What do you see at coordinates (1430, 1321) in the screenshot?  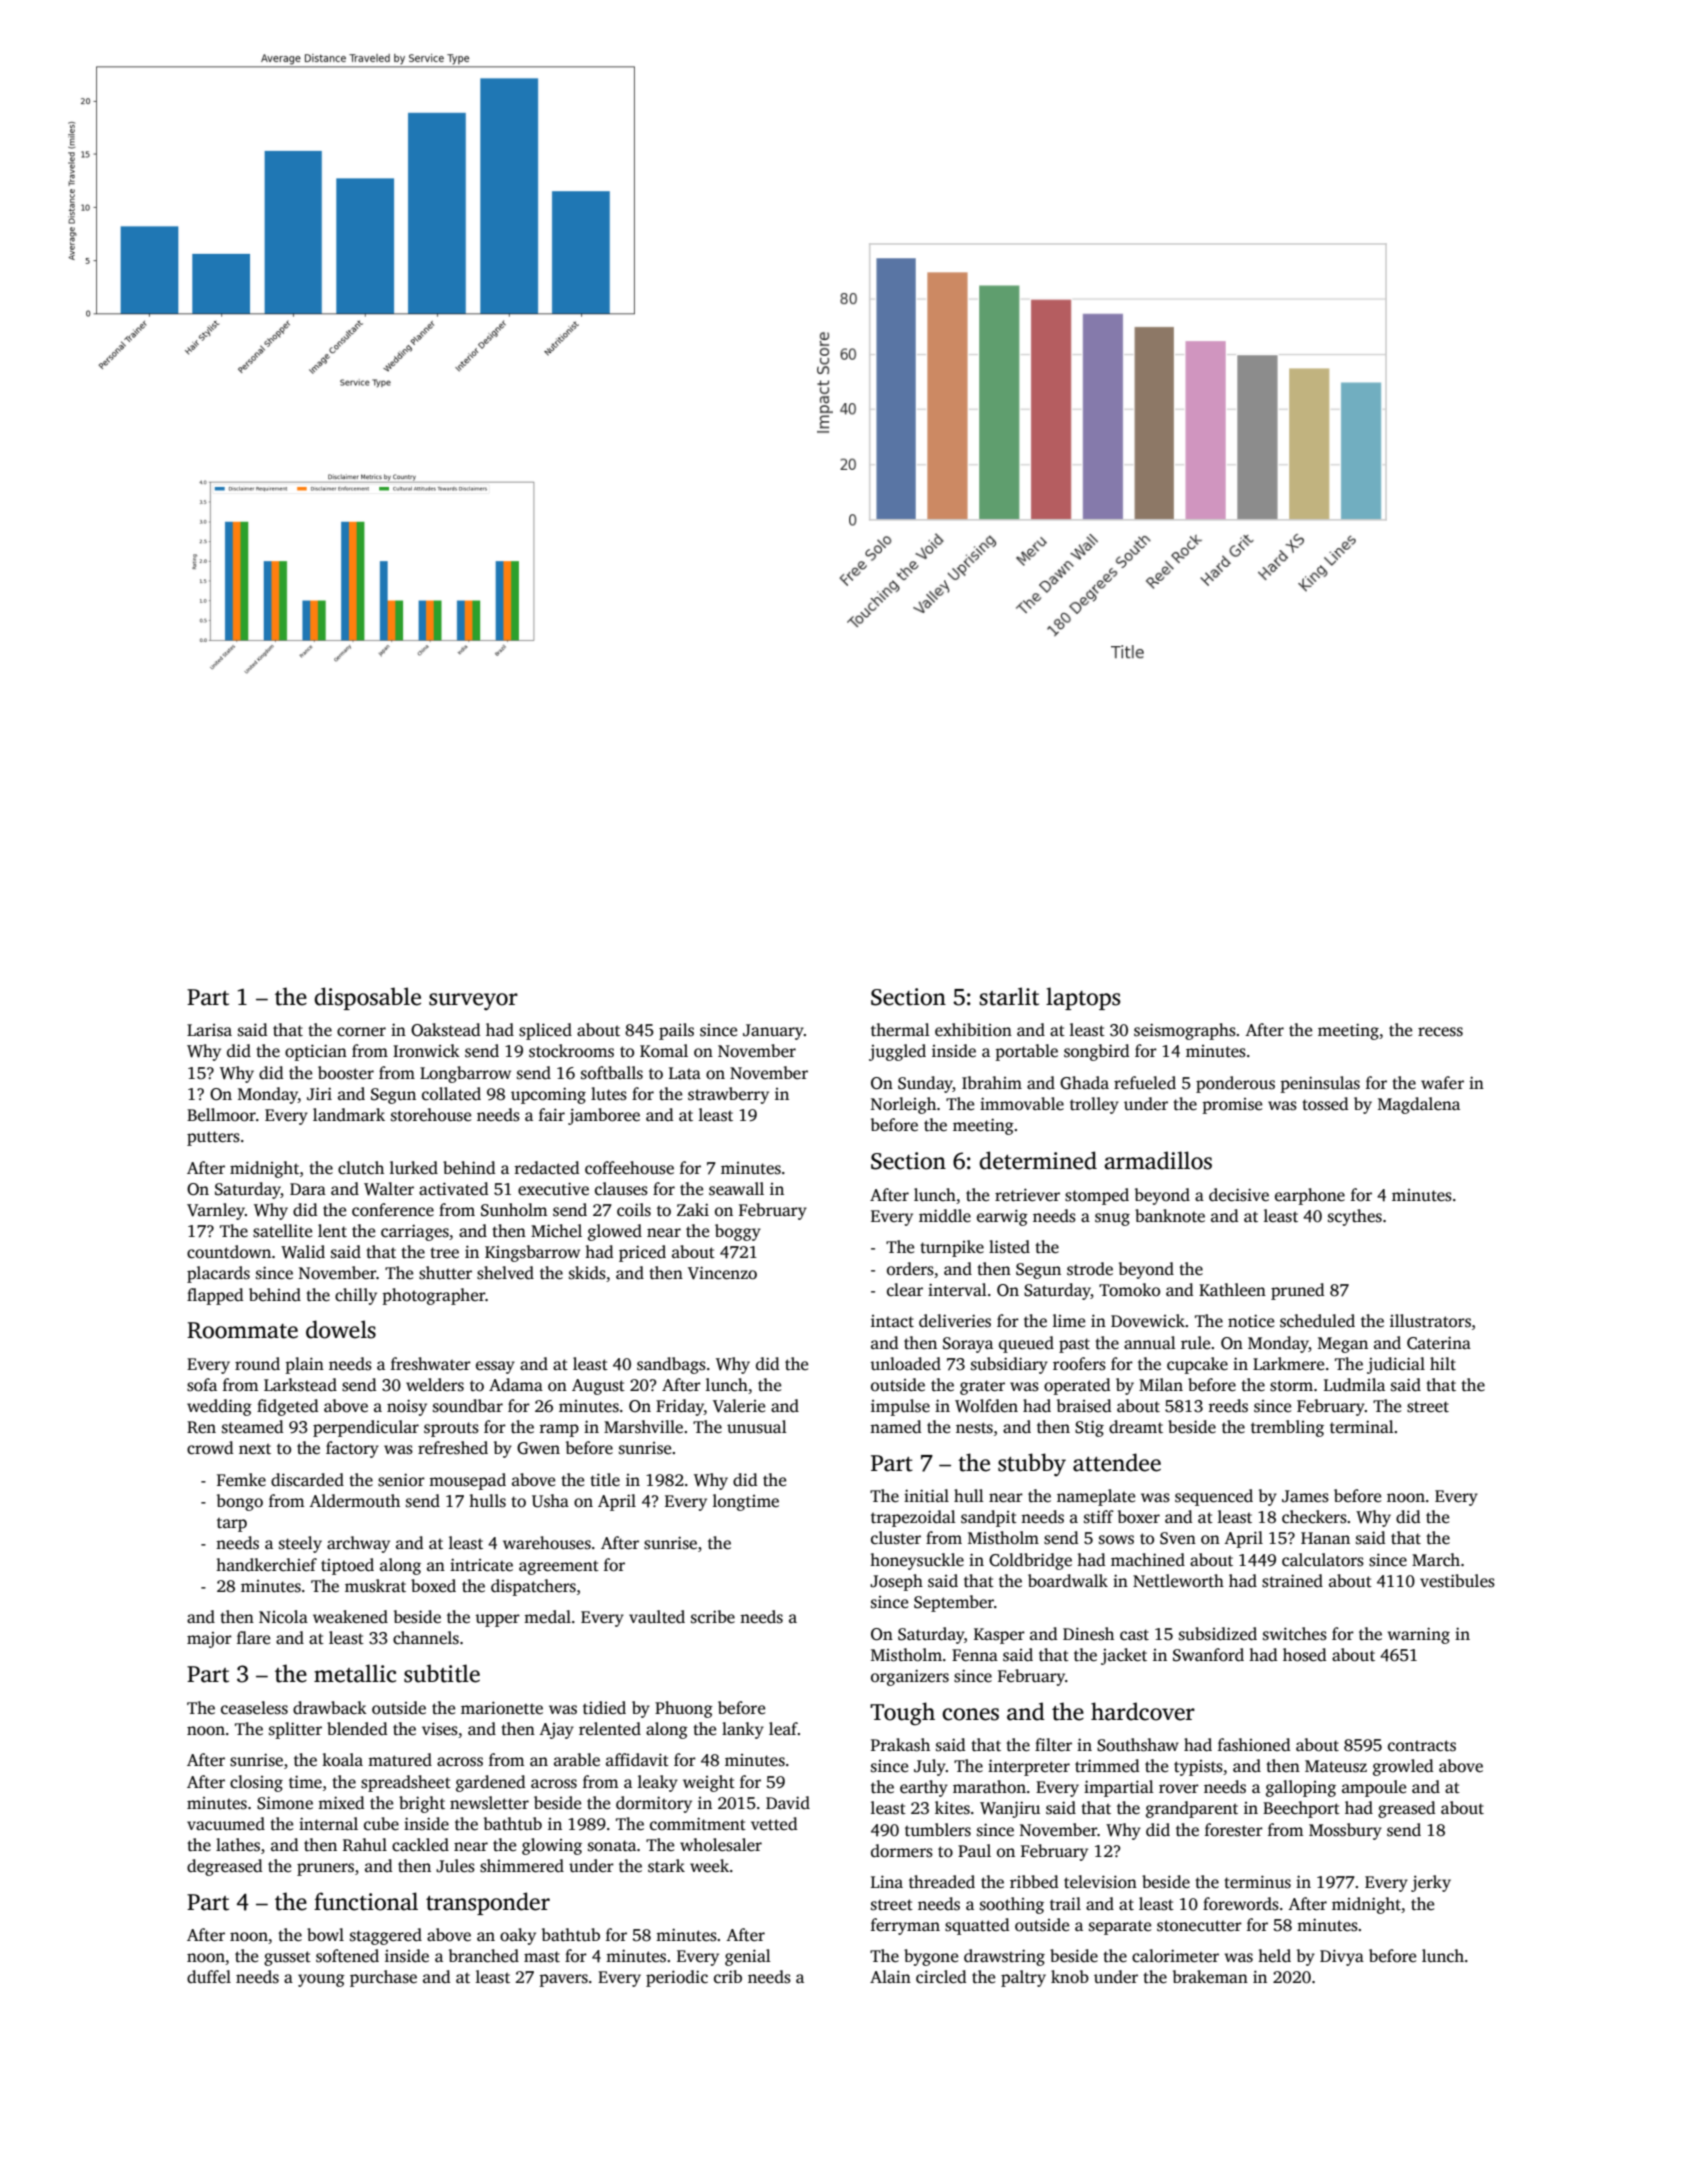 I see `illustrators` at bounding box center [1430, 1321].
